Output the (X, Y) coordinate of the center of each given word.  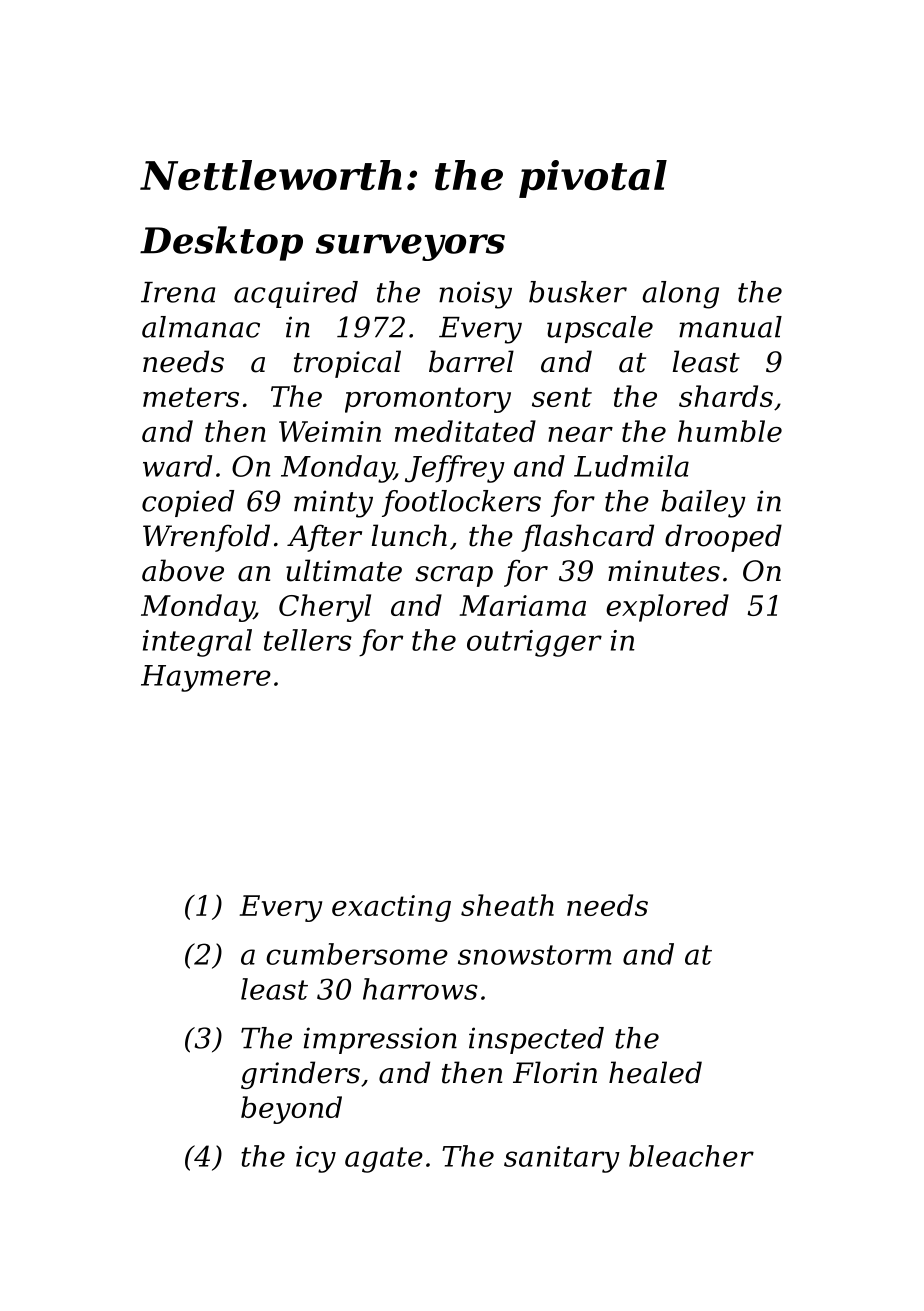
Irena (178, 292)
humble (730, 431)
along (680, 295)
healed (655, 1072)
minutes (664, 571)
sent (562, 397)
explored (667, 608)
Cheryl (325, 608)
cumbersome (357, 954)
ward (177, 466)
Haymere (206, 678)
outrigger (534, 643)
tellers (308, 640)
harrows (420, 989)
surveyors (410, 247)
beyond (291, 1110)
